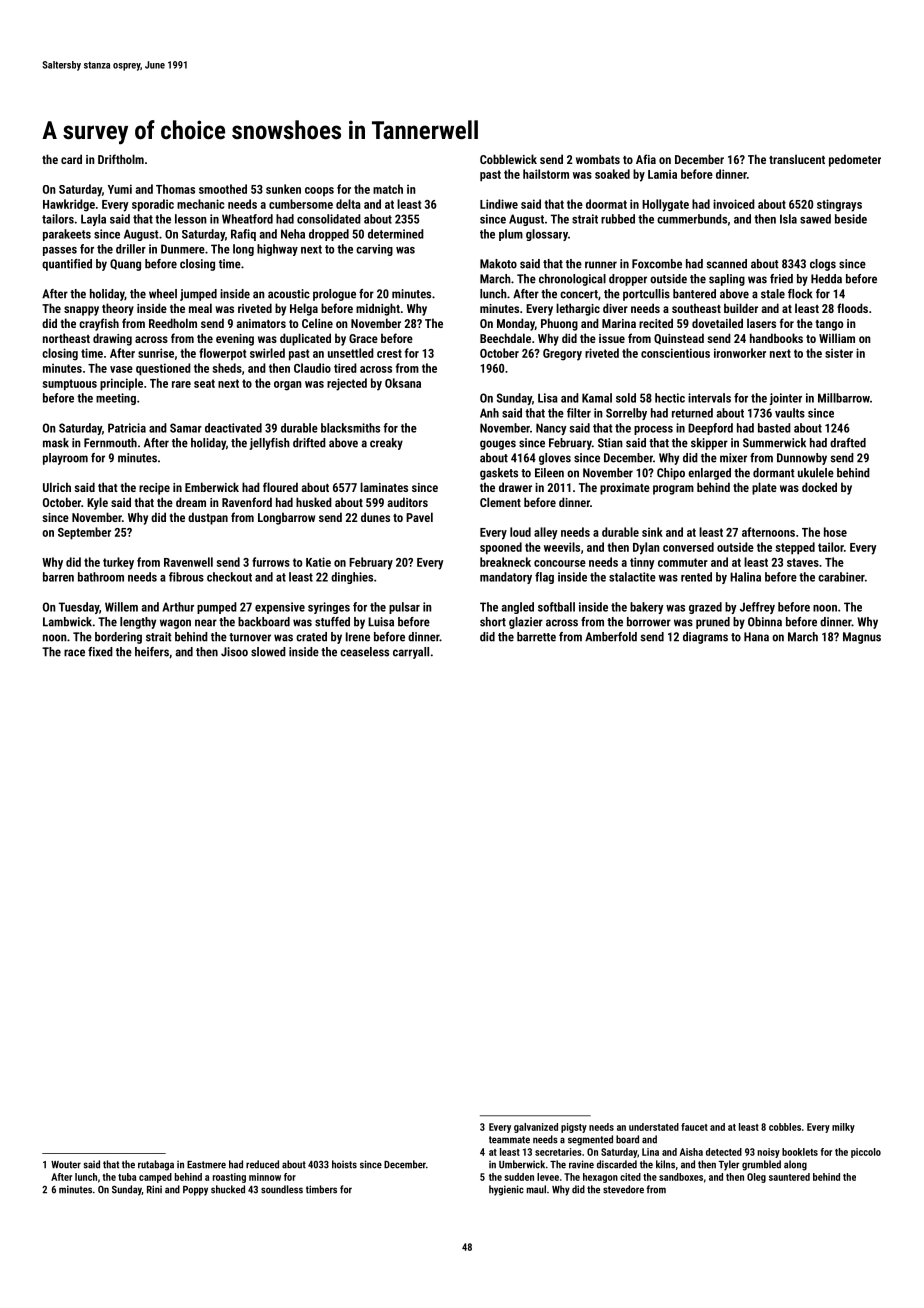 The image size is (924, 1308). What do you see at coordinates (508, 159) in the page?
I see `Cobblewick` at bounding box center [508, 159].
